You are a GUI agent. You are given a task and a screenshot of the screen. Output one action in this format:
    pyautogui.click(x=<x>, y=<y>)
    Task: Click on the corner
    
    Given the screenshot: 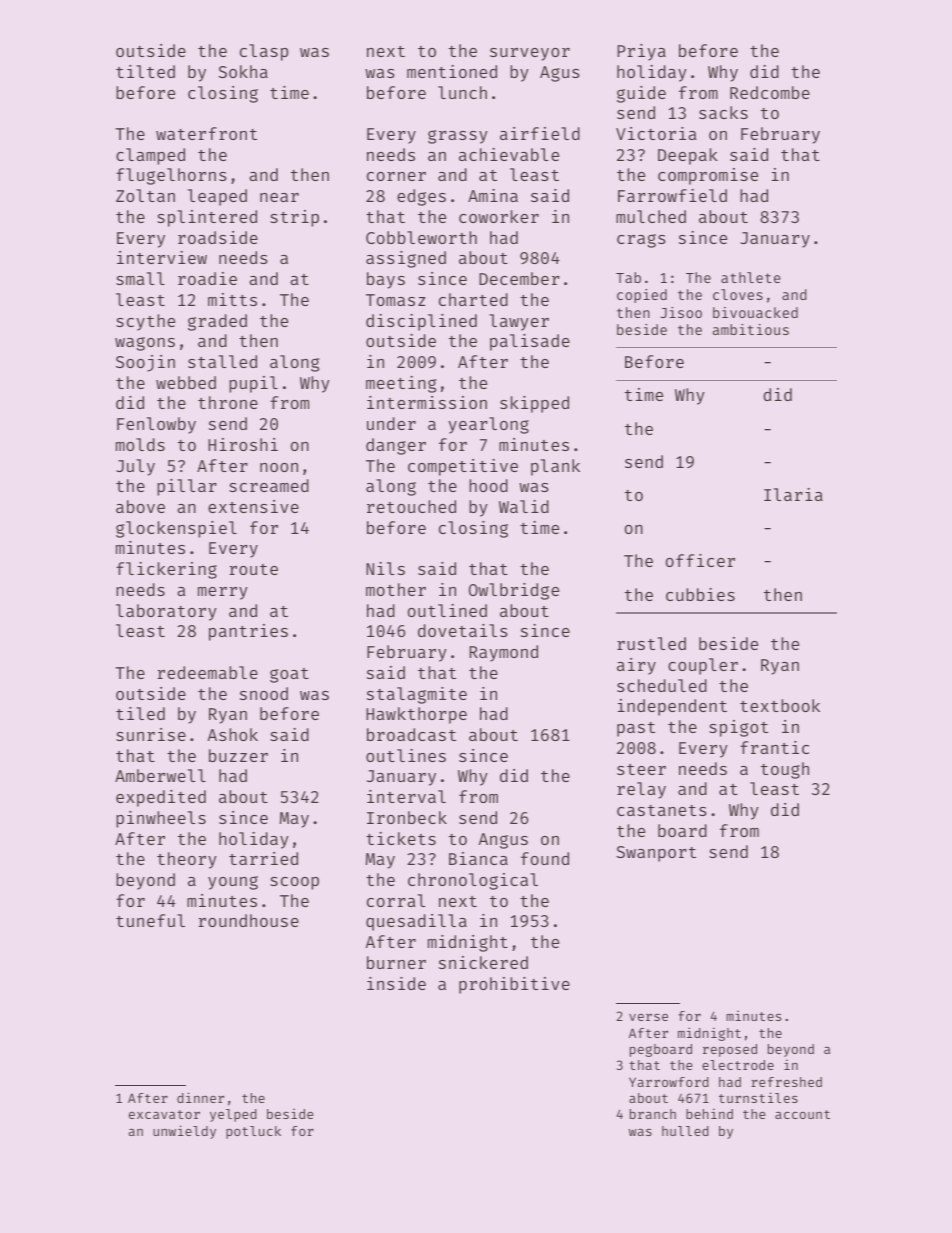 What is the action you would take?
    pyautogui.click(x=396, y=176)
